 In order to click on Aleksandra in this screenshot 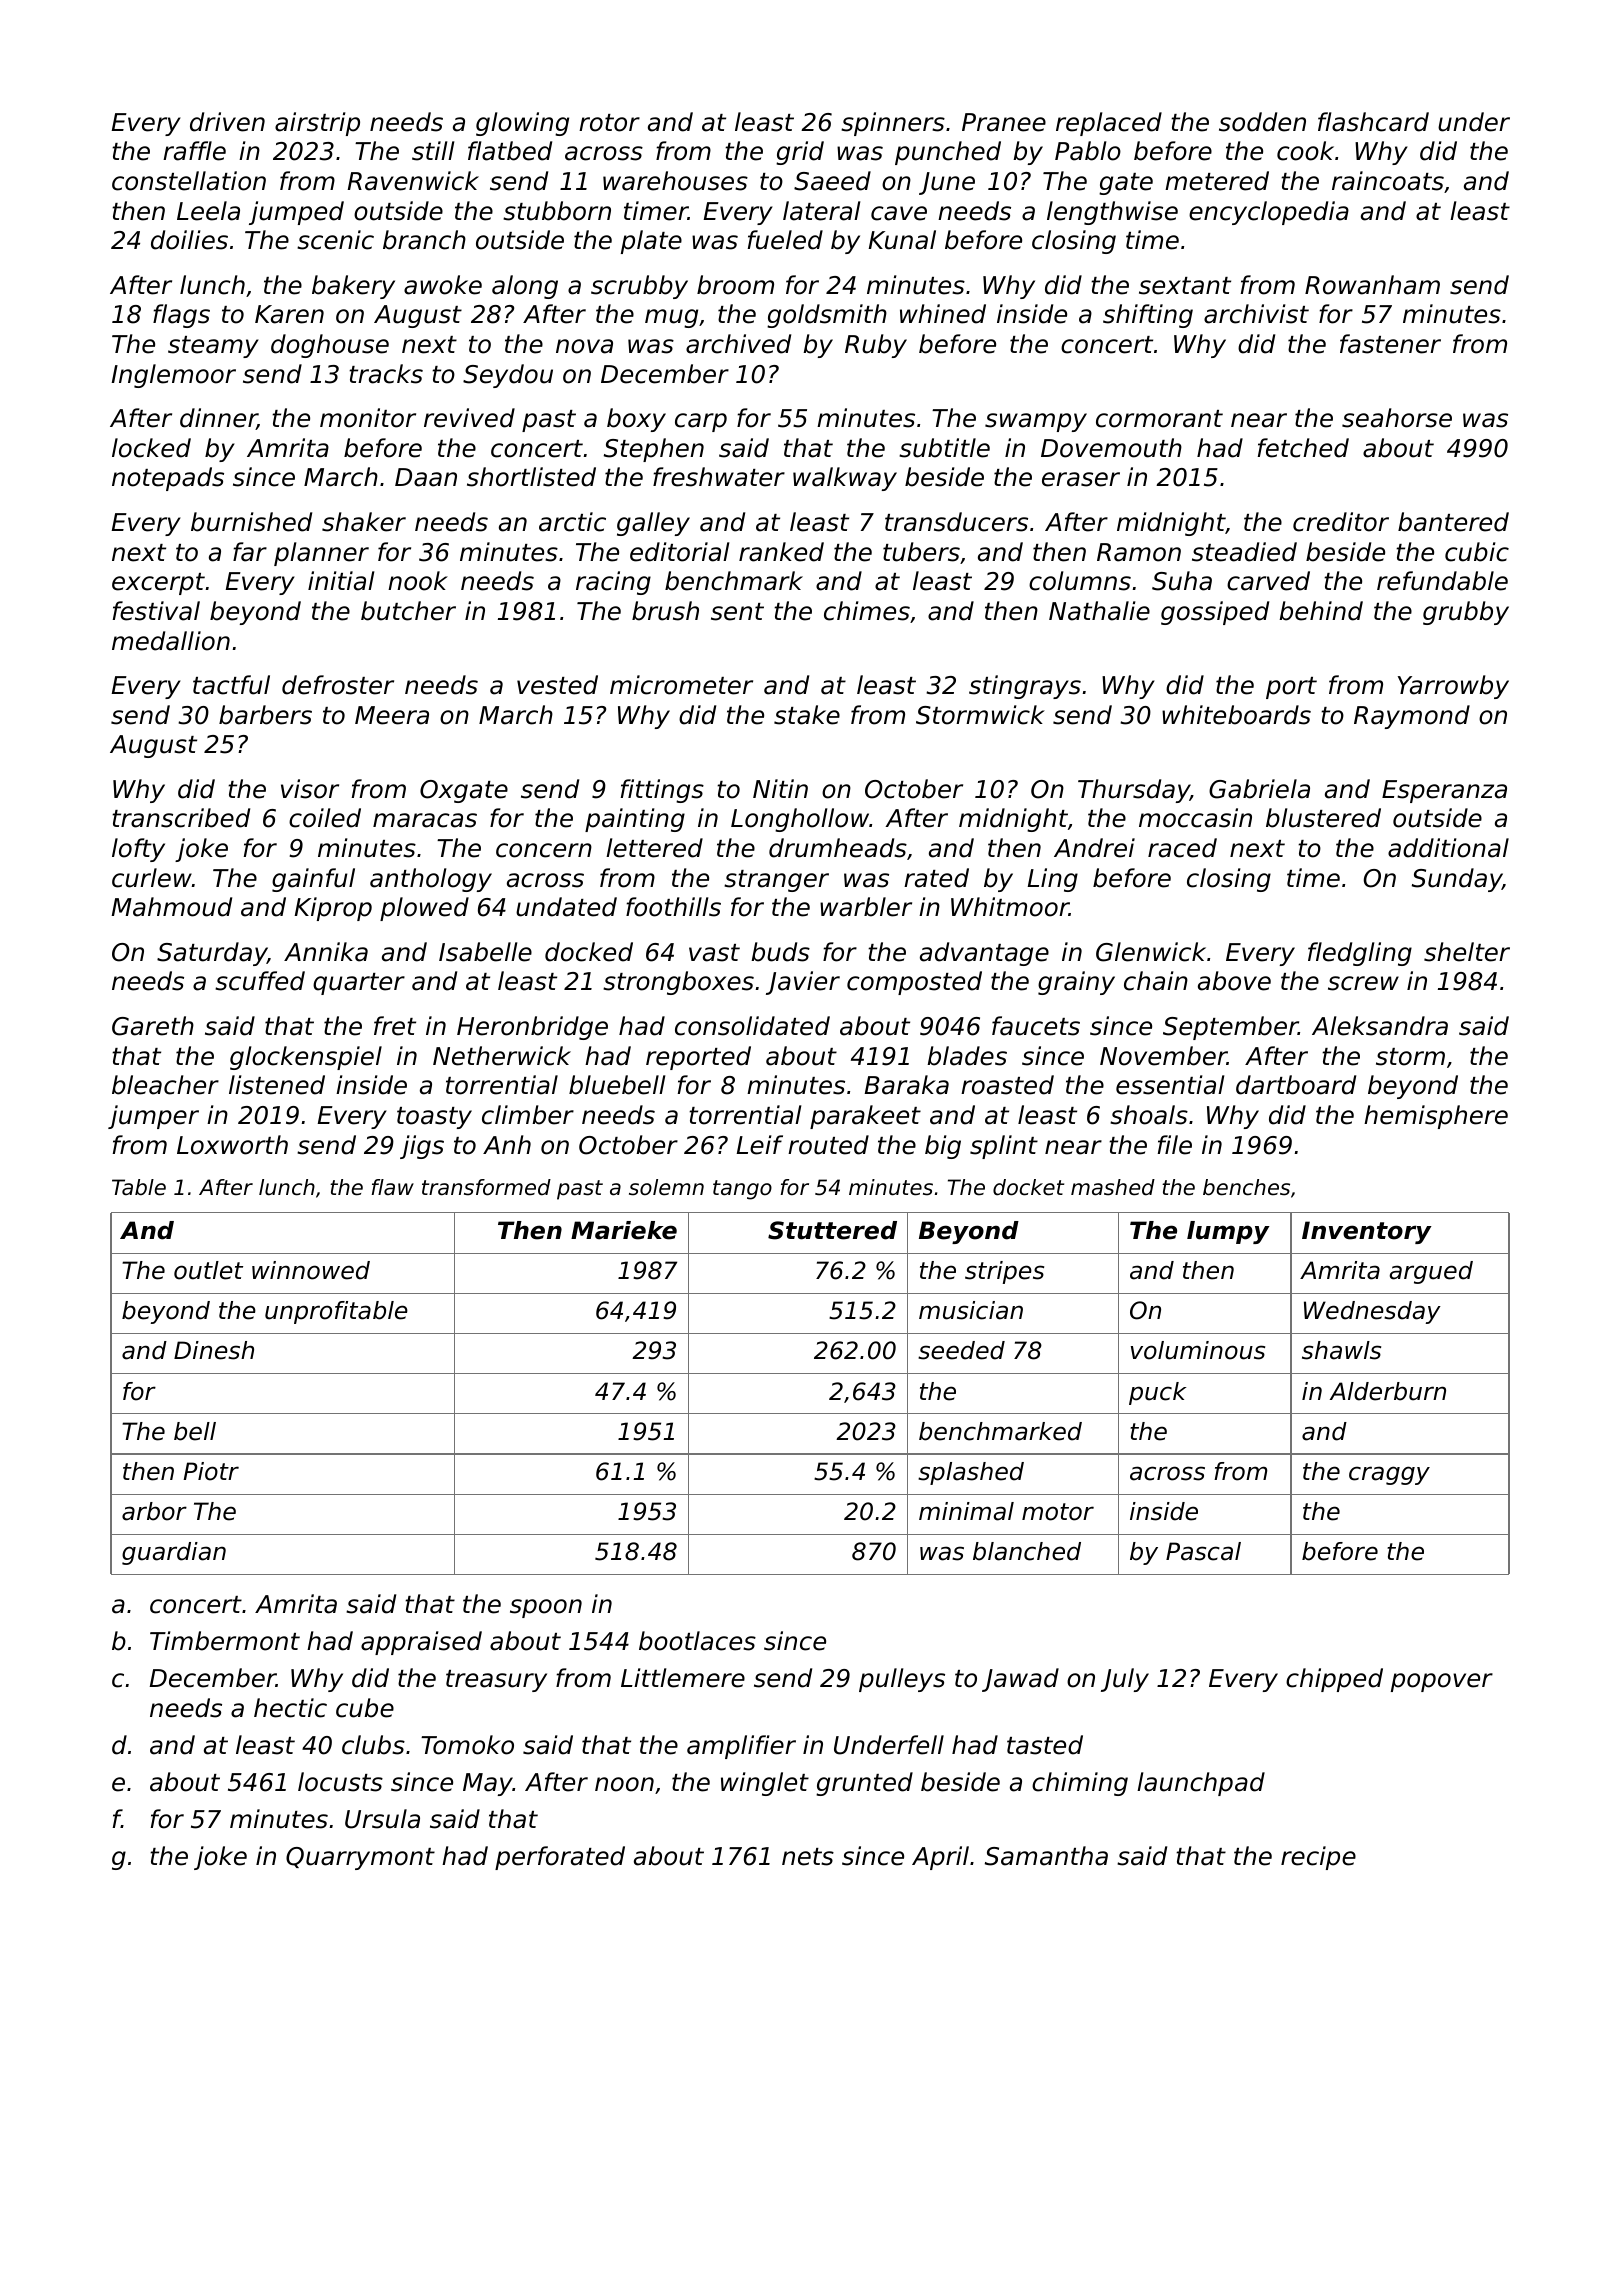, I will do `click(1380, 1026)`.
